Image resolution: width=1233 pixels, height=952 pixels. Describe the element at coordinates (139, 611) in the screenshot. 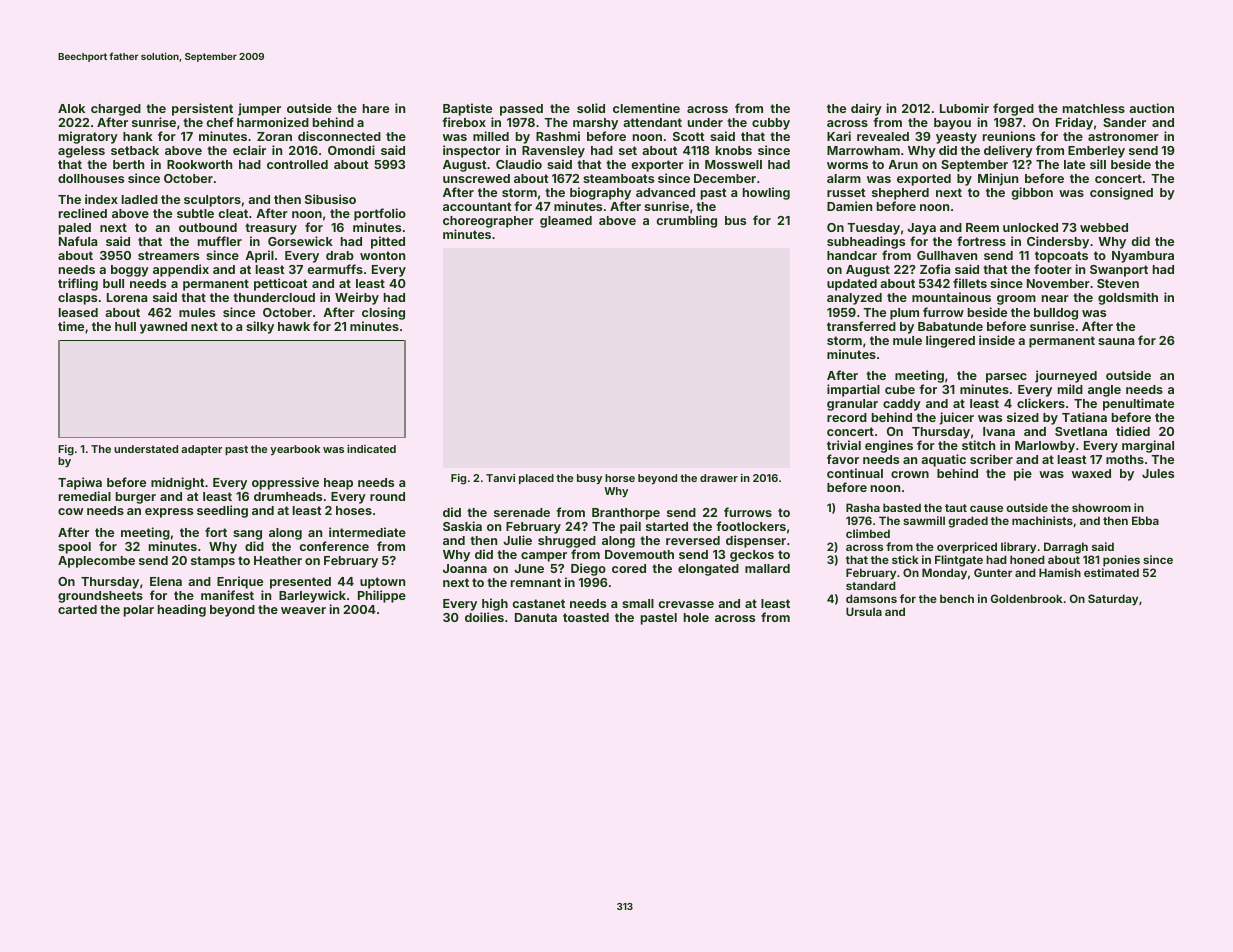

I see `polar` at that location.
